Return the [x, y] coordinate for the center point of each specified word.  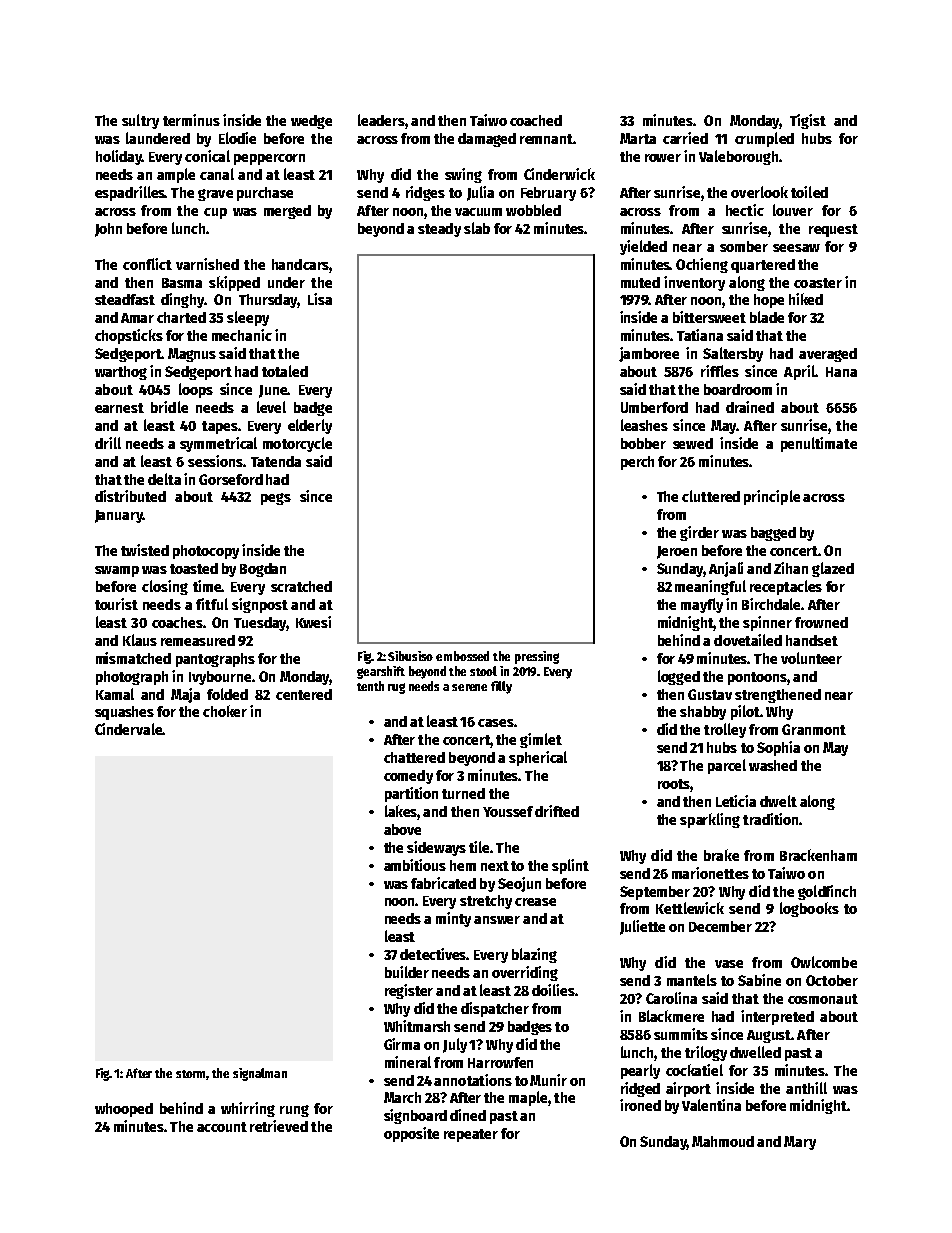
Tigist [808, 121]
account [222, 1127]
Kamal [115, 694]
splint [570, 866]
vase [729, 964]
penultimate [819, 444]
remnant [546, 139]
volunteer [811, 658]
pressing [537, 657]
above [402, 829]
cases [496, 723]
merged [287, 212]
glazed [833, 569]
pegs [276, 499]
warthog [121, 373]
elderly [310, 426]
